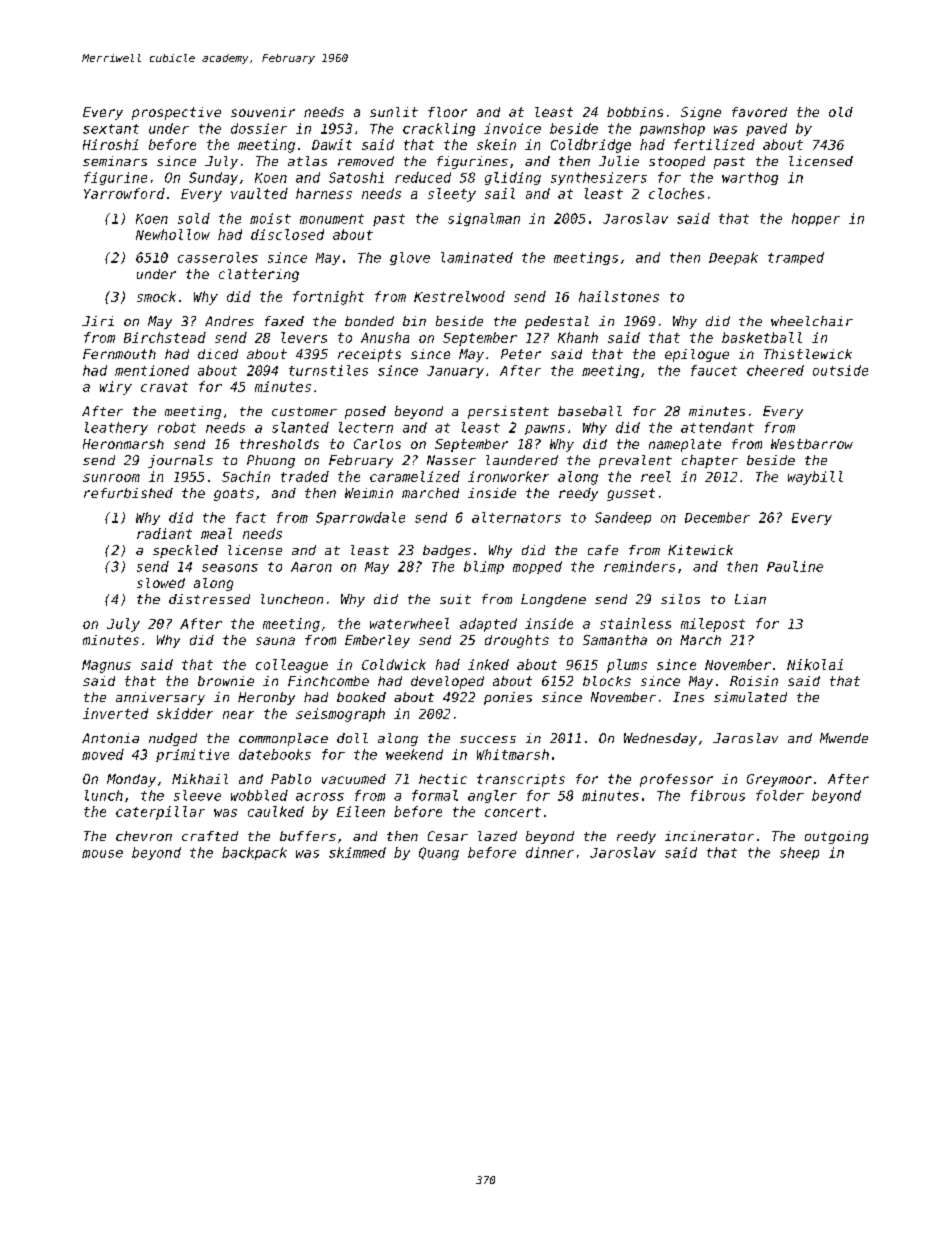  Describe the element at coordinates (812, 321) in the document. I see `wheelchair` at that location.
